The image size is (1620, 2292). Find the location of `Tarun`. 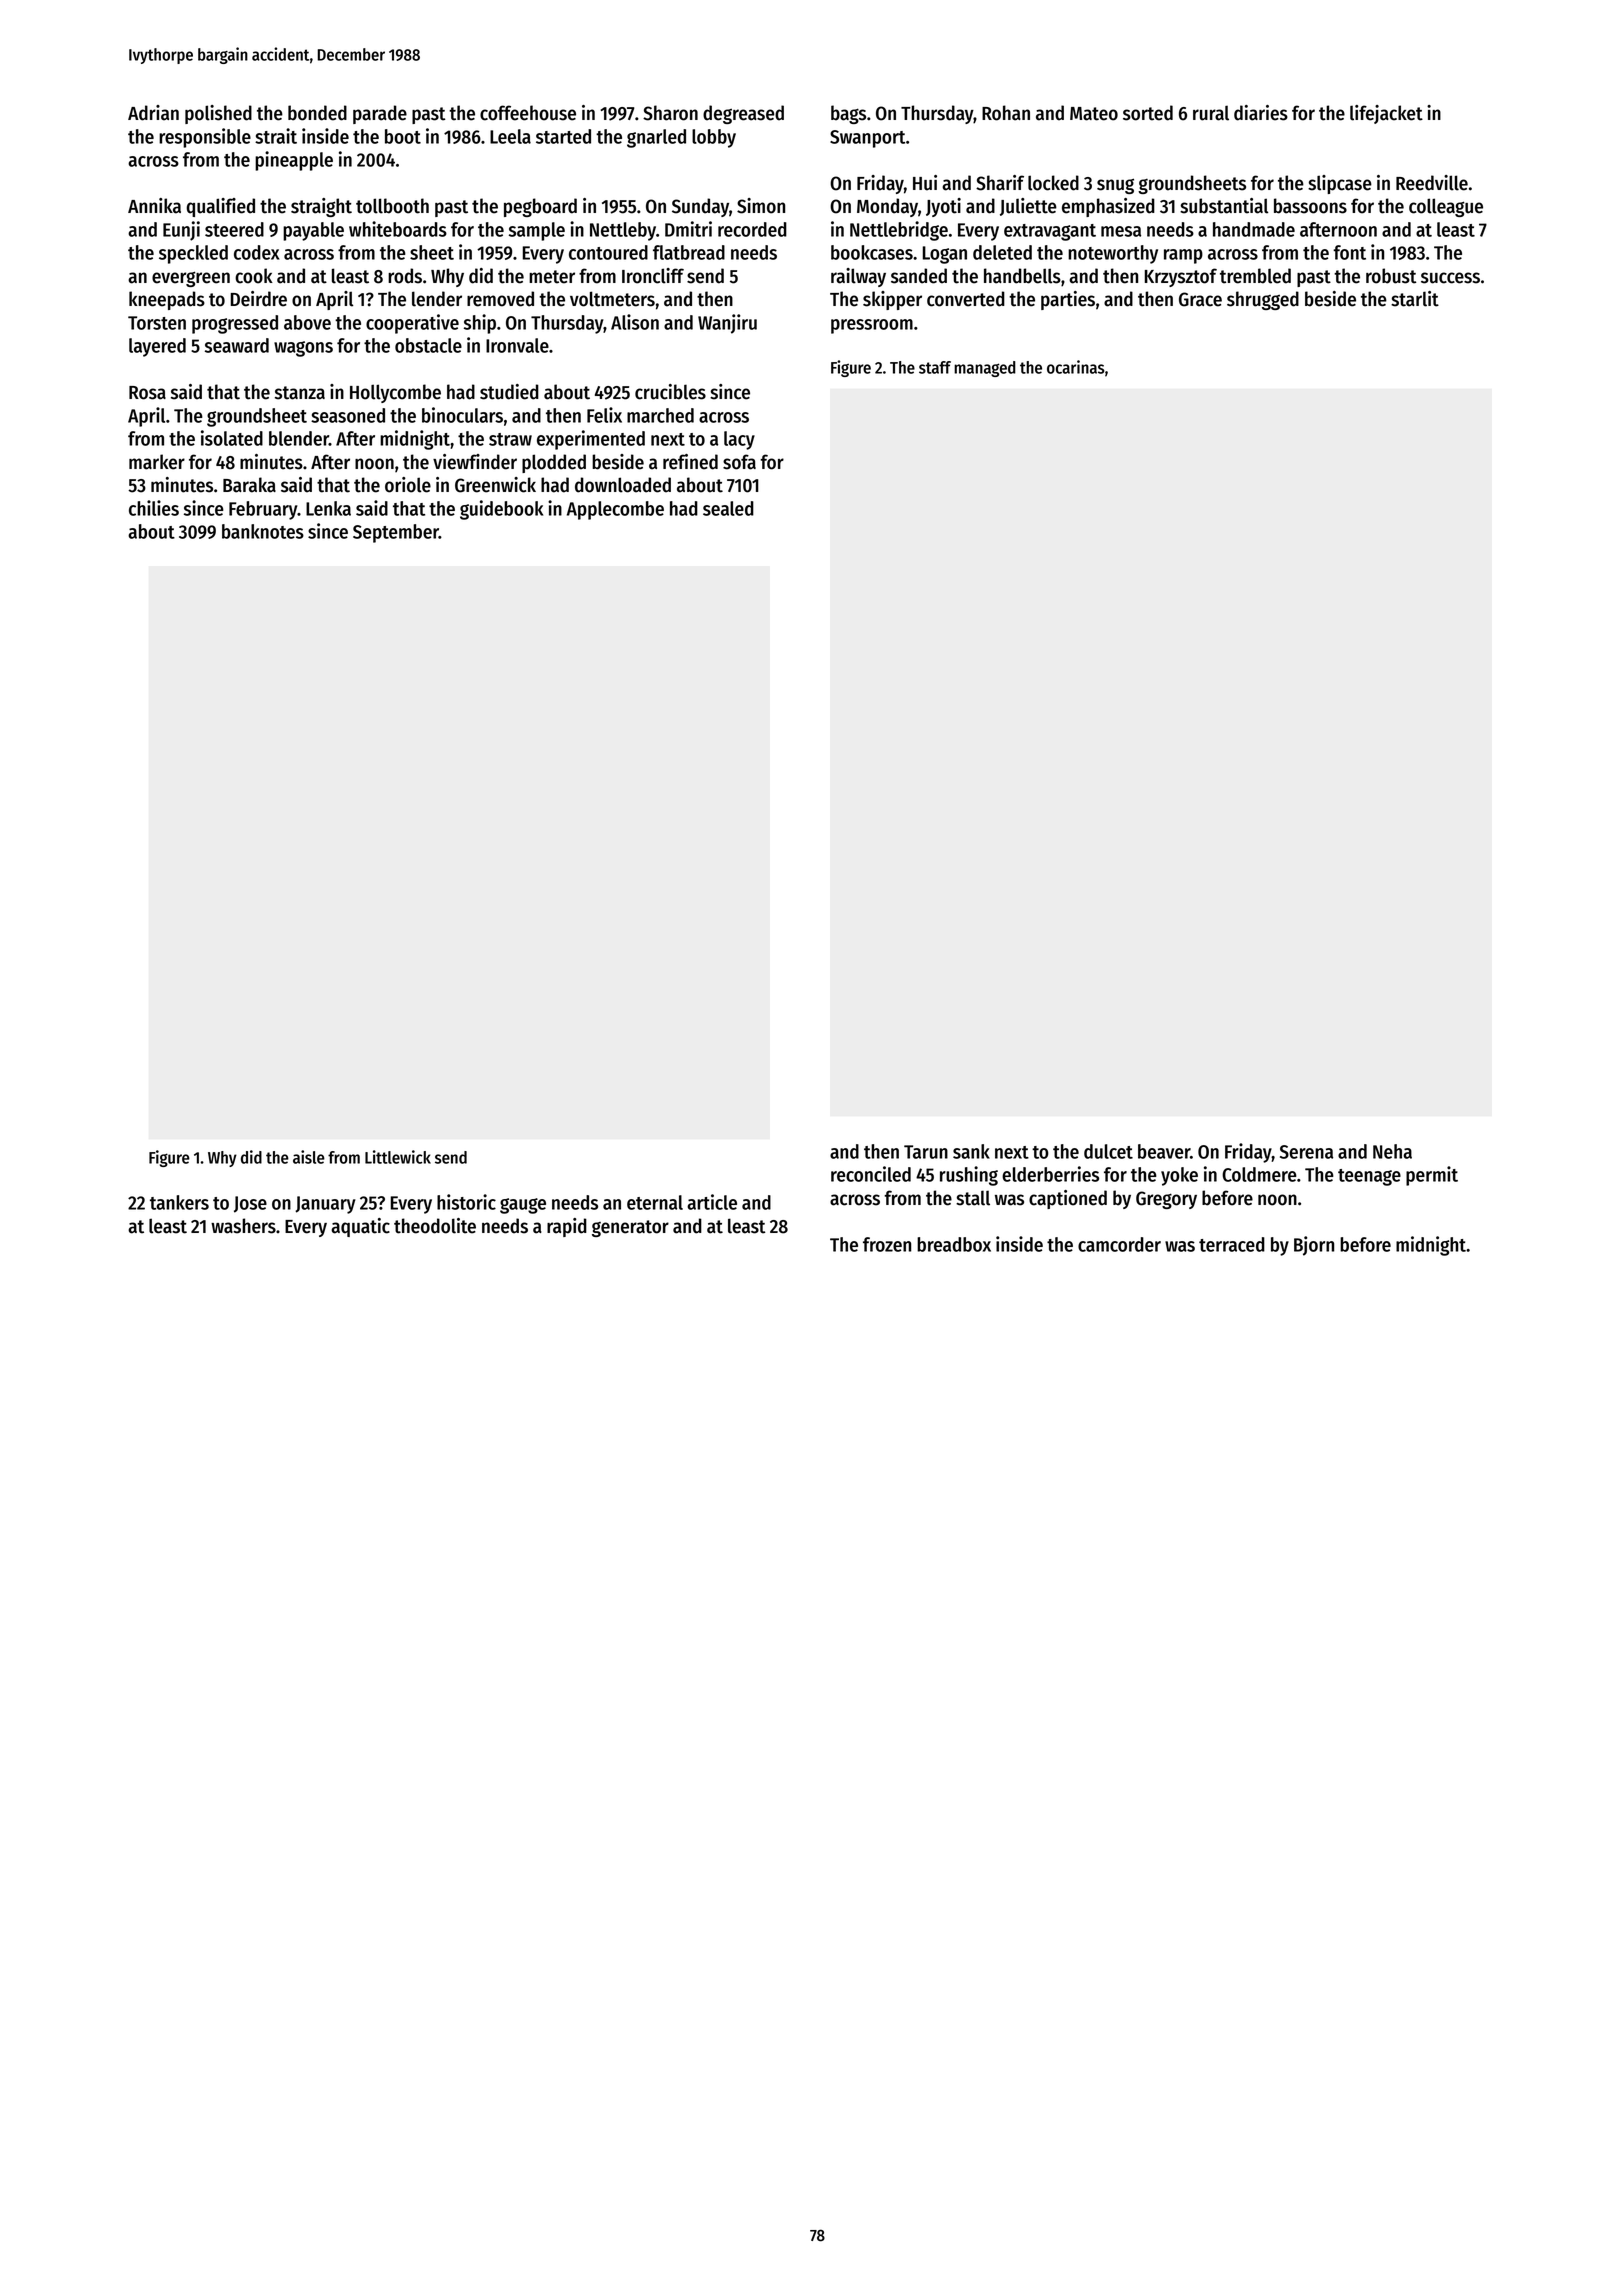

Tarun is located at coordinates (926, 1152).
